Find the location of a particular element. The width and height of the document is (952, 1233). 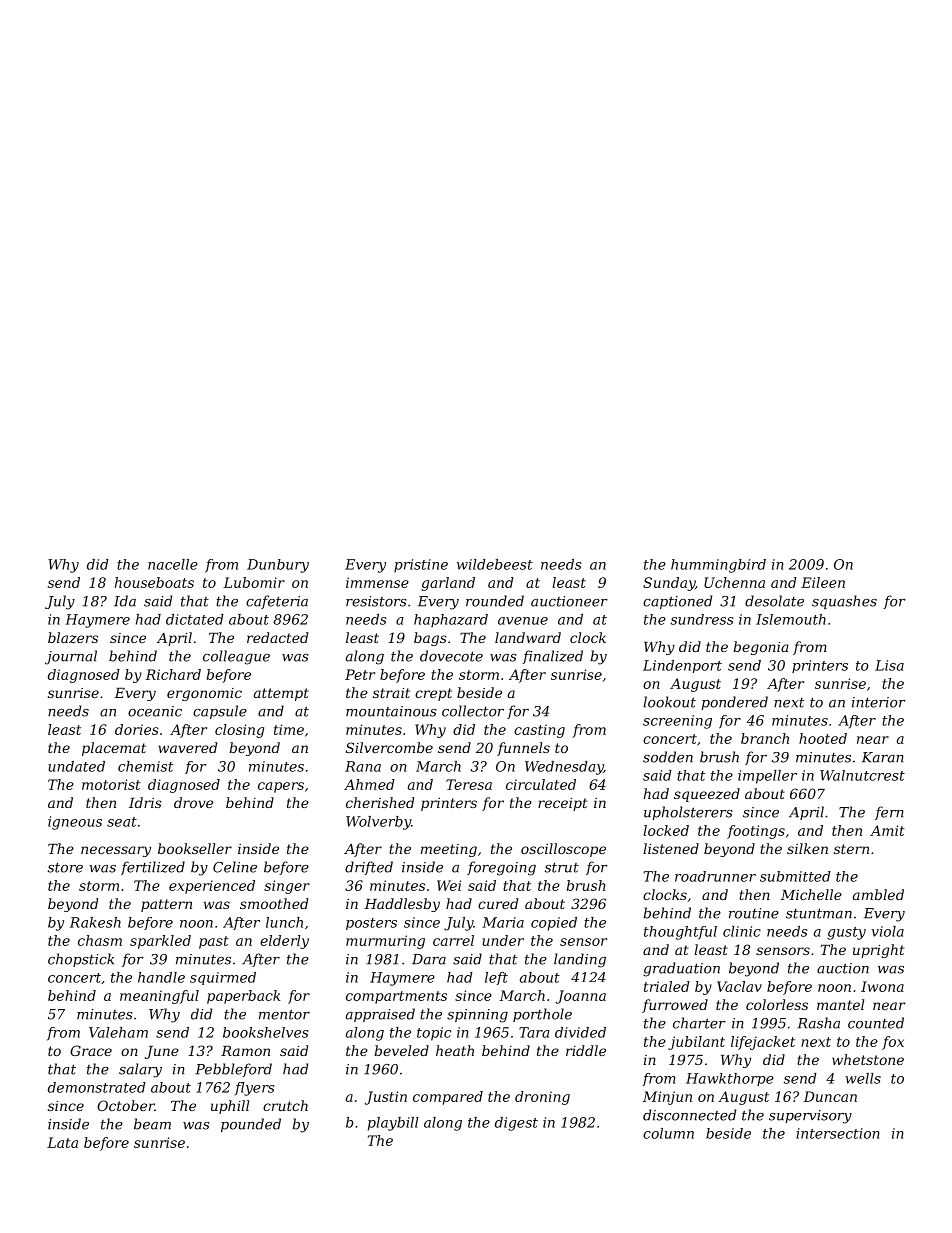

impeller is located at coordinates (767, 777).
